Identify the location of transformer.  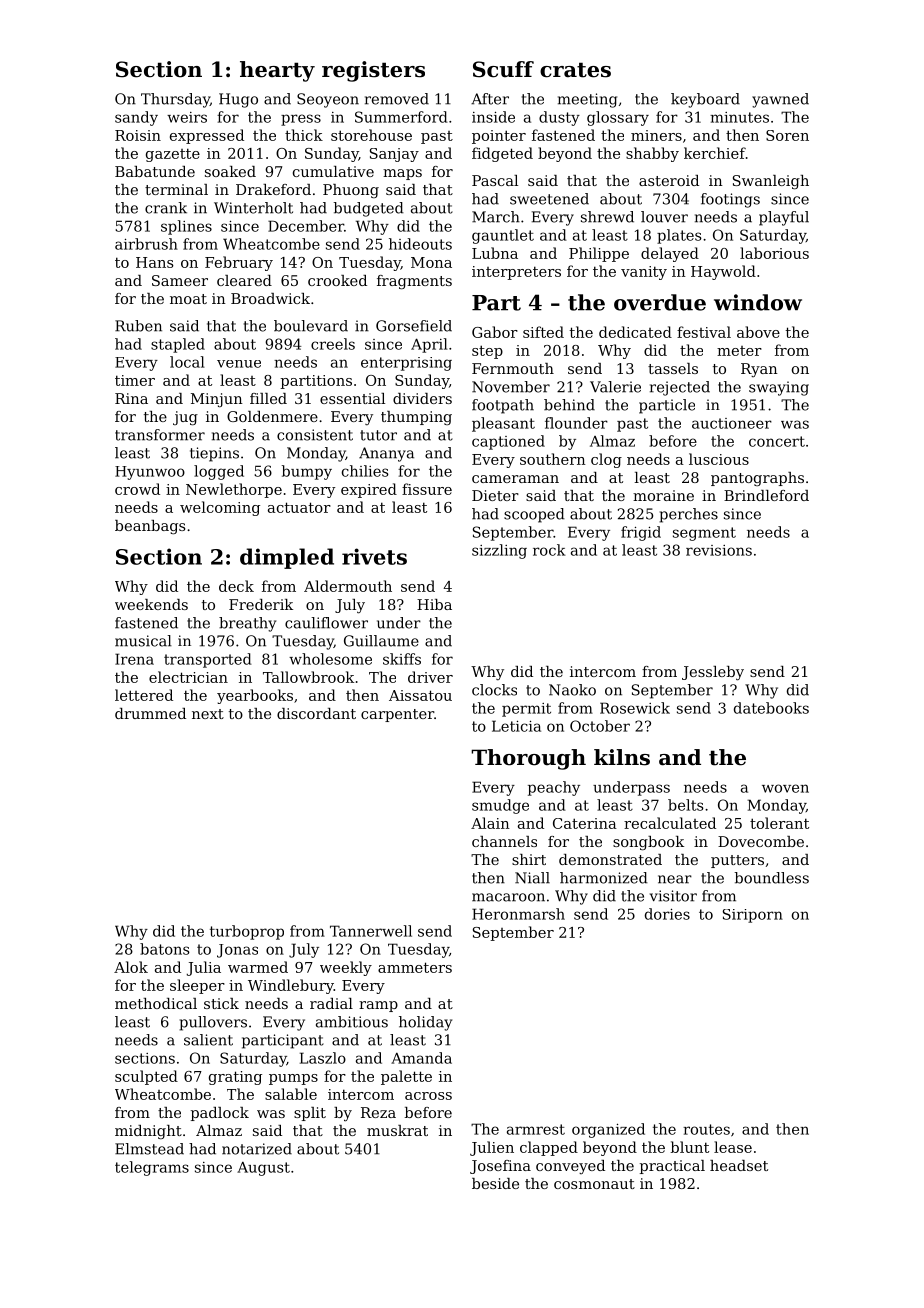
(160, 435).
